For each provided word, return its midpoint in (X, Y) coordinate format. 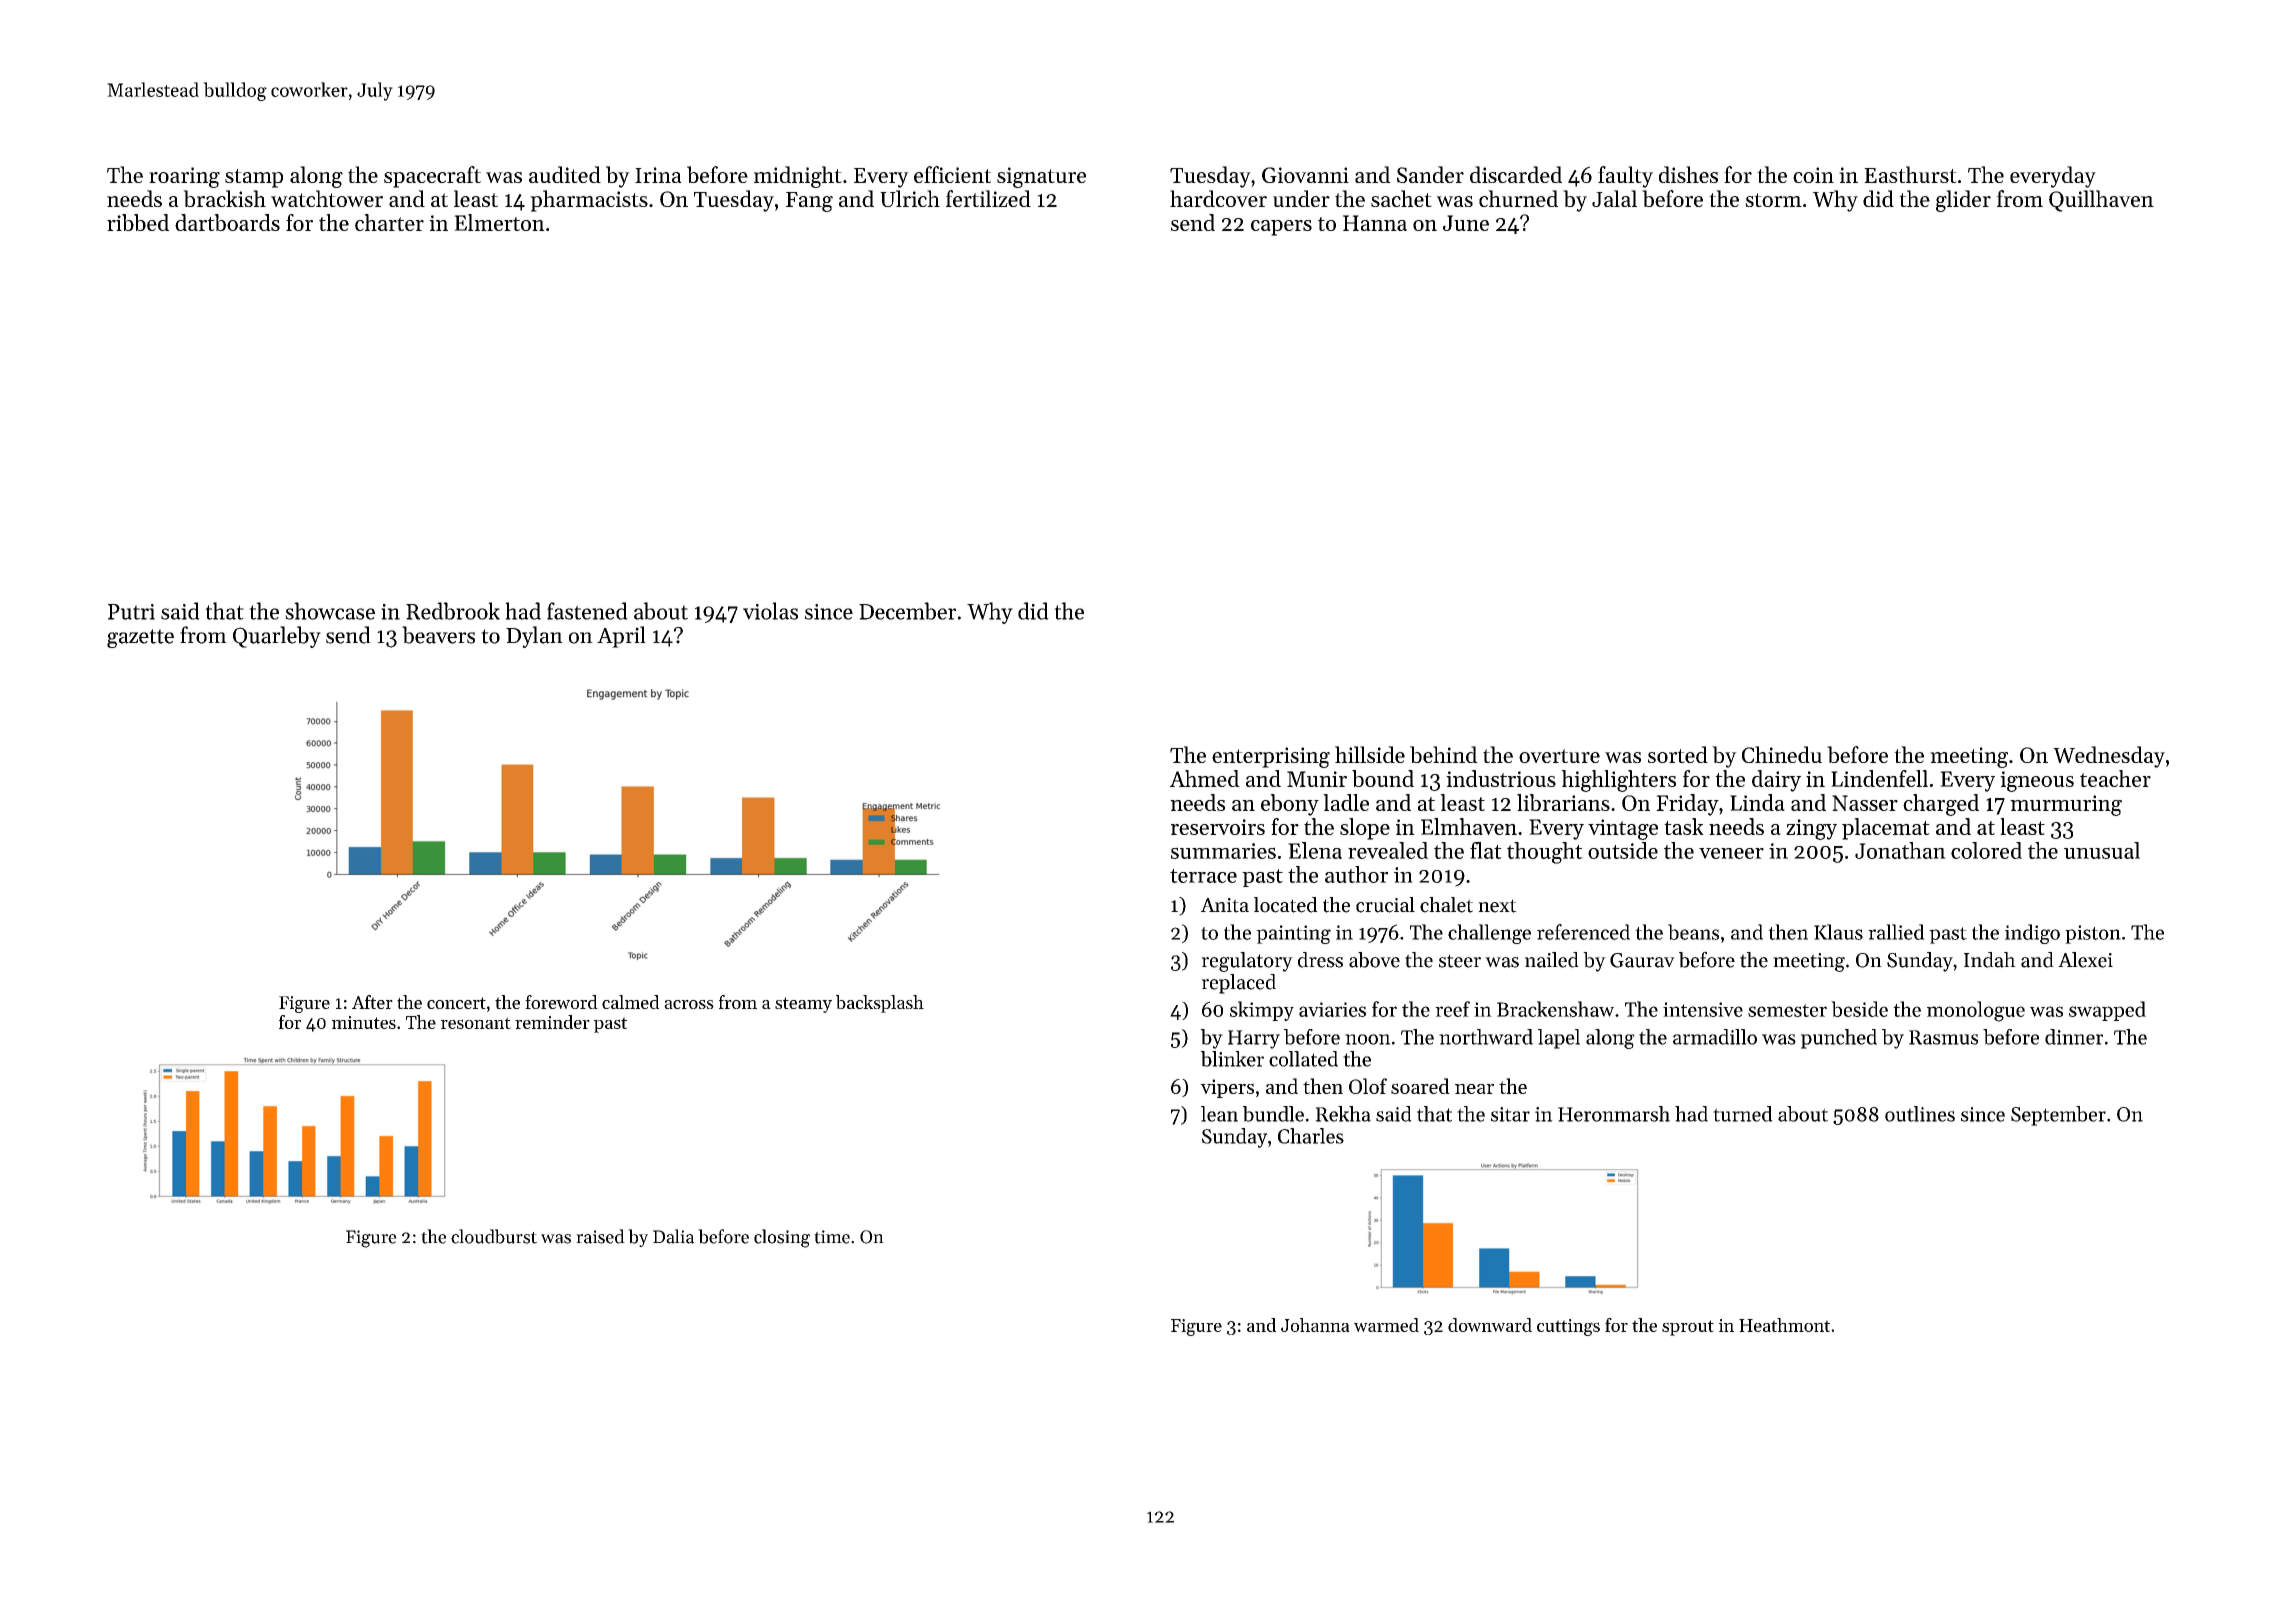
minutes (364, 1022)
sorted (1678, 754)
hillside (1370, 754)
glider (1963, 201)
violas (770, 611)
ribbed (138, 222)
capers (1281, 228)
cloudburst (494, 1236)
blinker (1232, 1059)
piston (2093, 934)
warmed (1386, 1325)
